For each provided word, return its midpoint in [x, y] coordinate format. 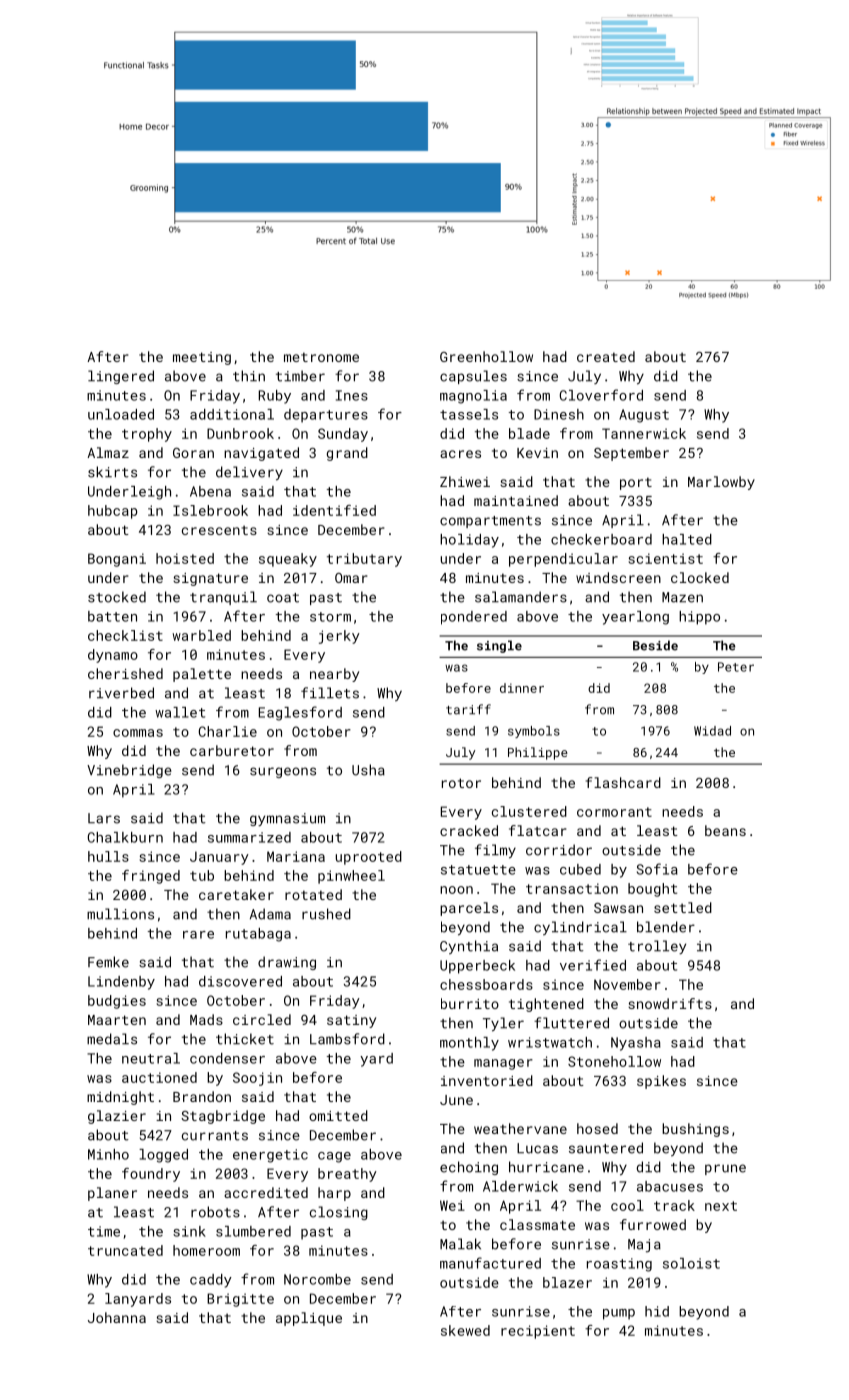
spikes [661, 1082]
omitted [338, 1115]
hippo [699, 618]
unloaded [121, 414]
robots [215, 1212]
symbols [534, 732]
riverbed [121, 693]
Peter [736, 667]
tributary [364, 560]
